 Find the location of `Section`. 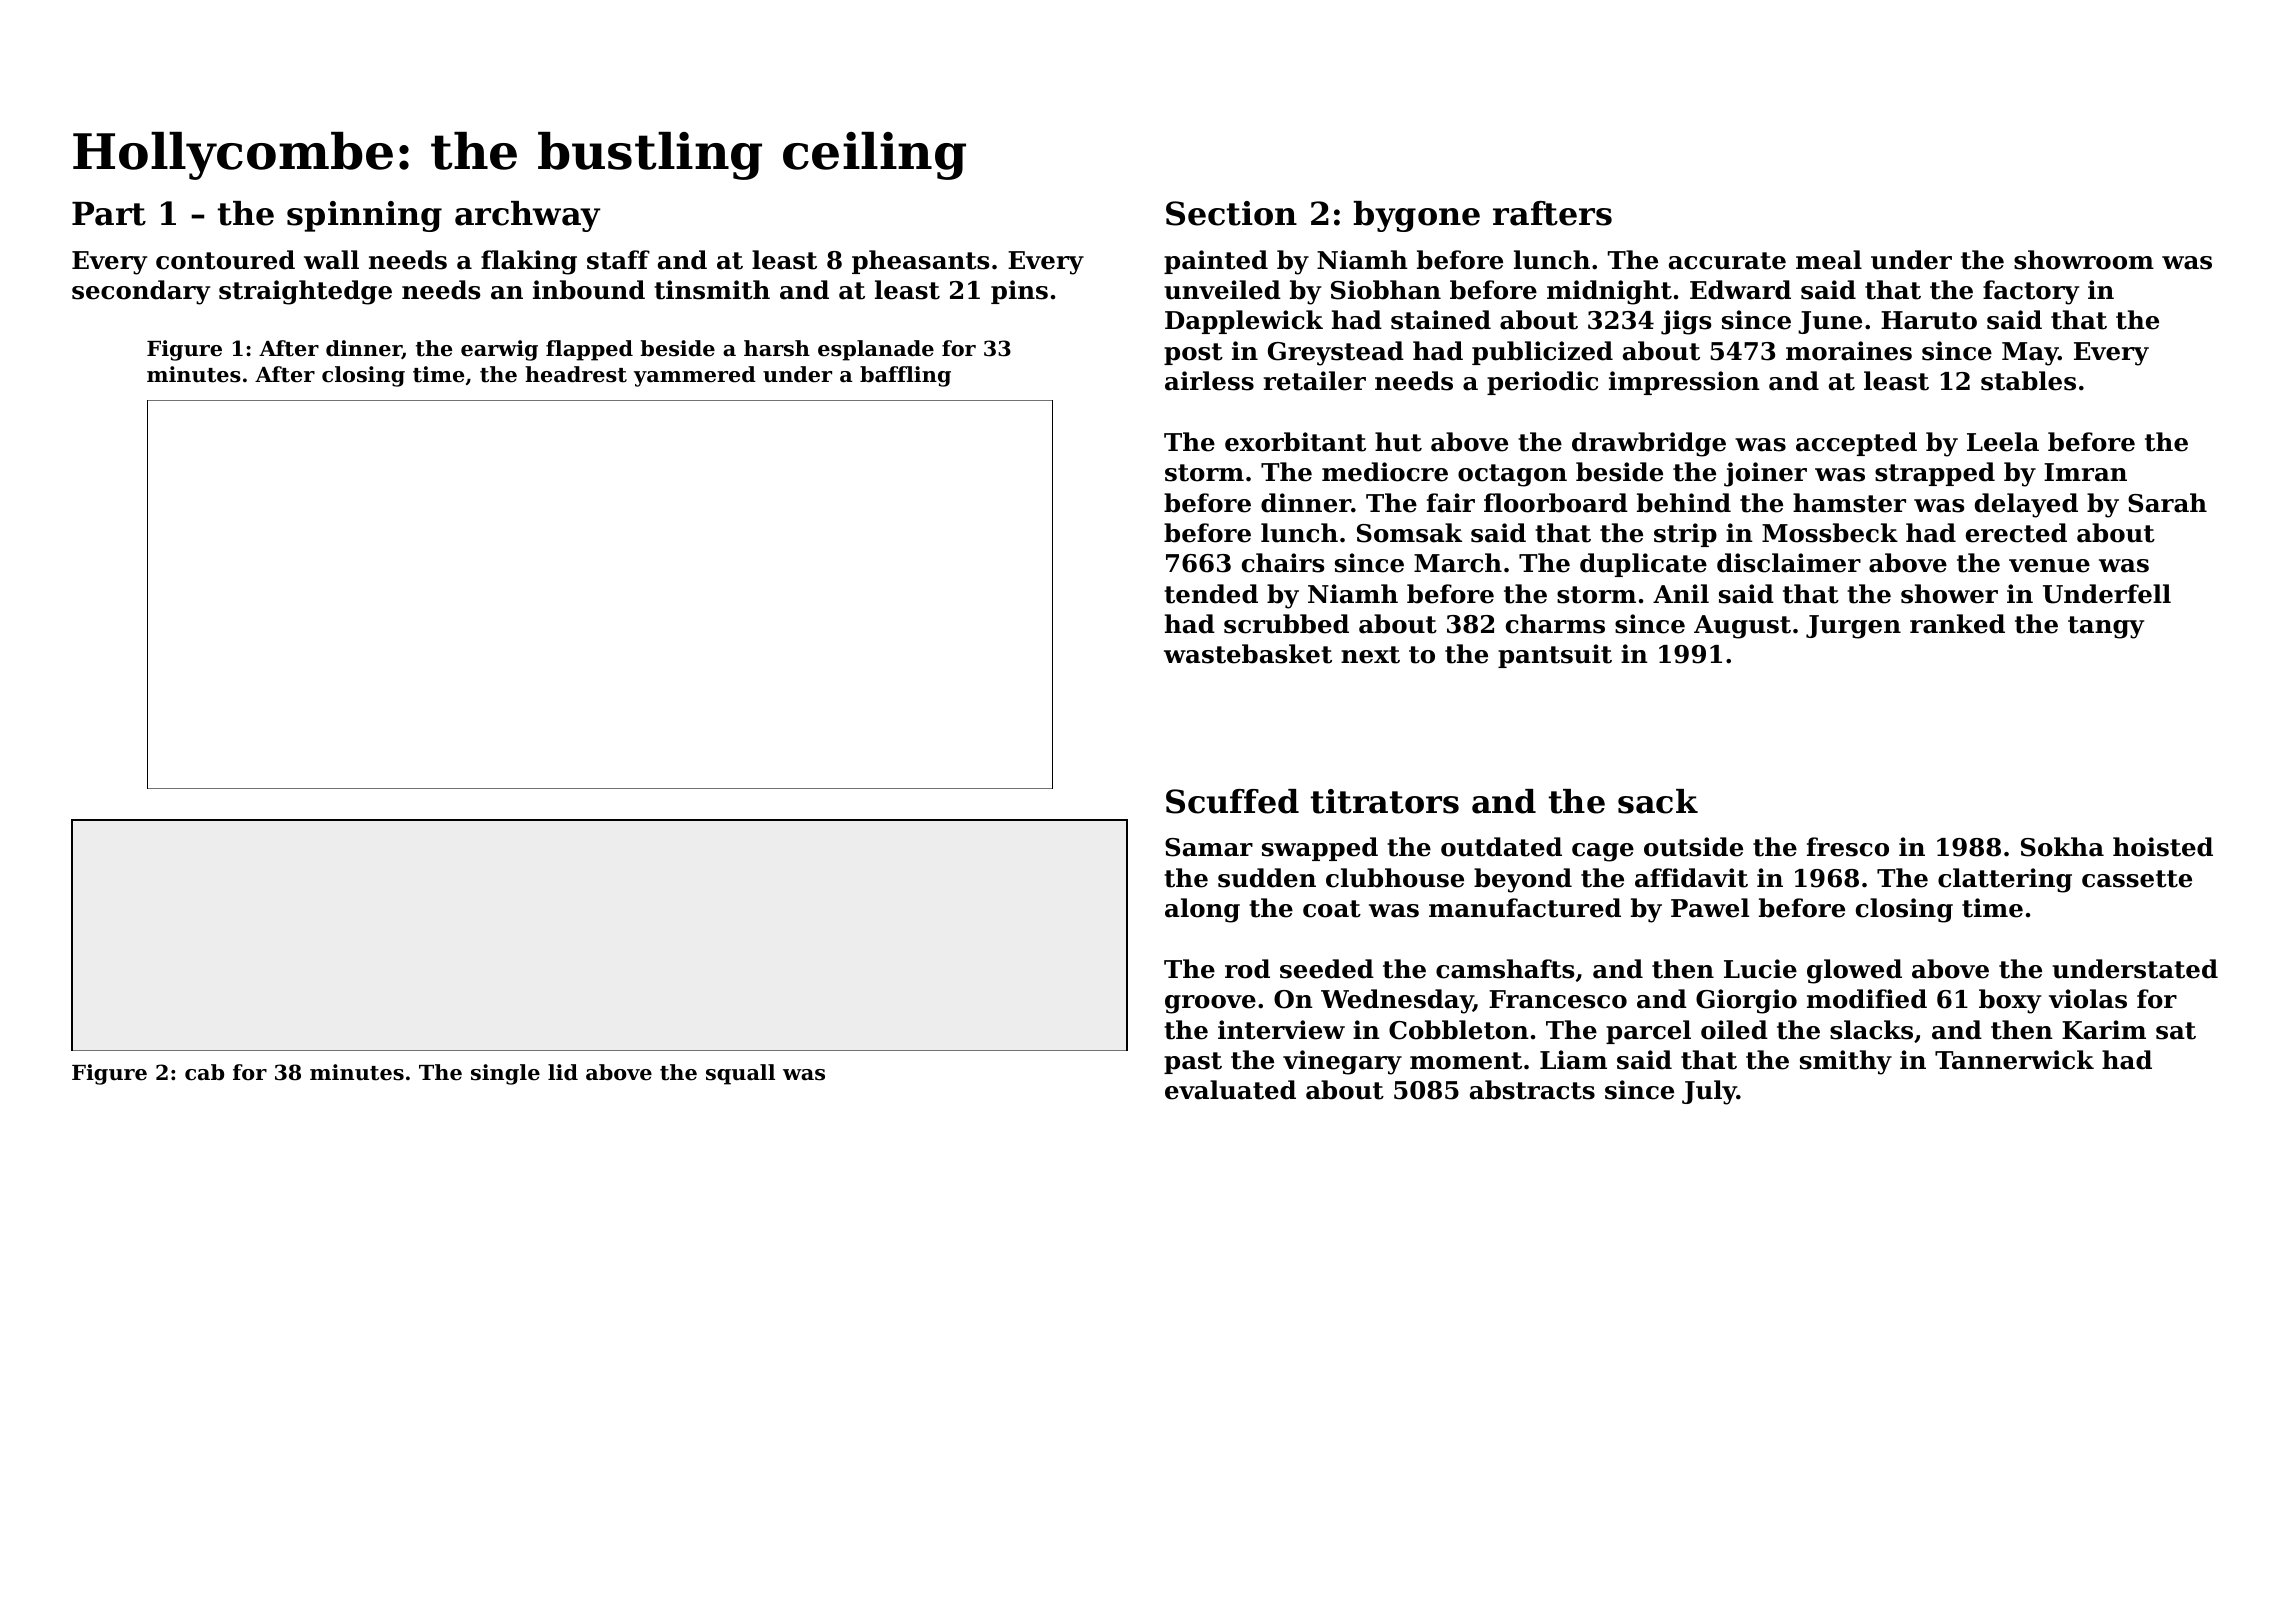

Section is located at coordinates (1231, 213).
